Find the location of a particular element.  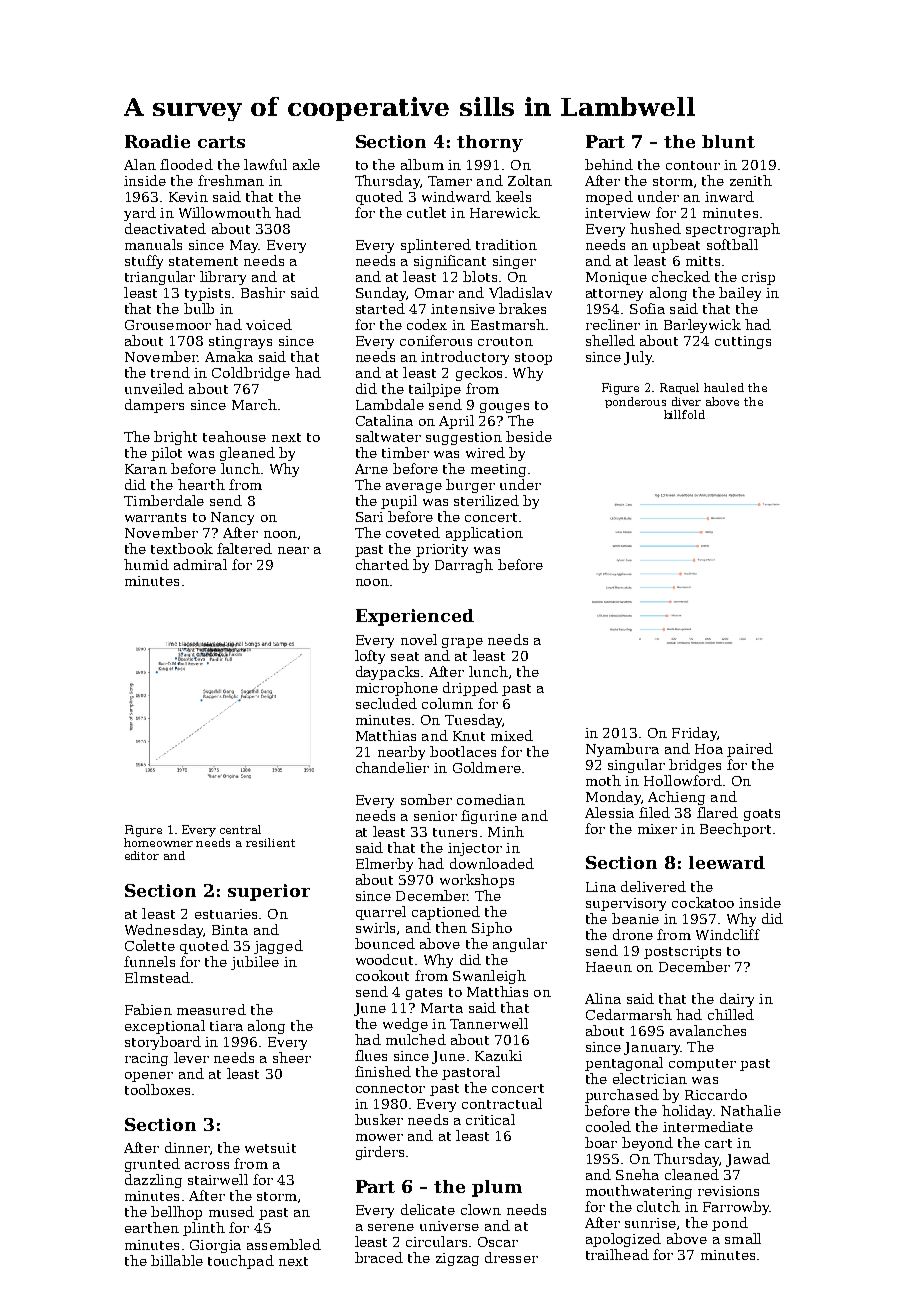

billable is located at coordinates (177, 1260).
